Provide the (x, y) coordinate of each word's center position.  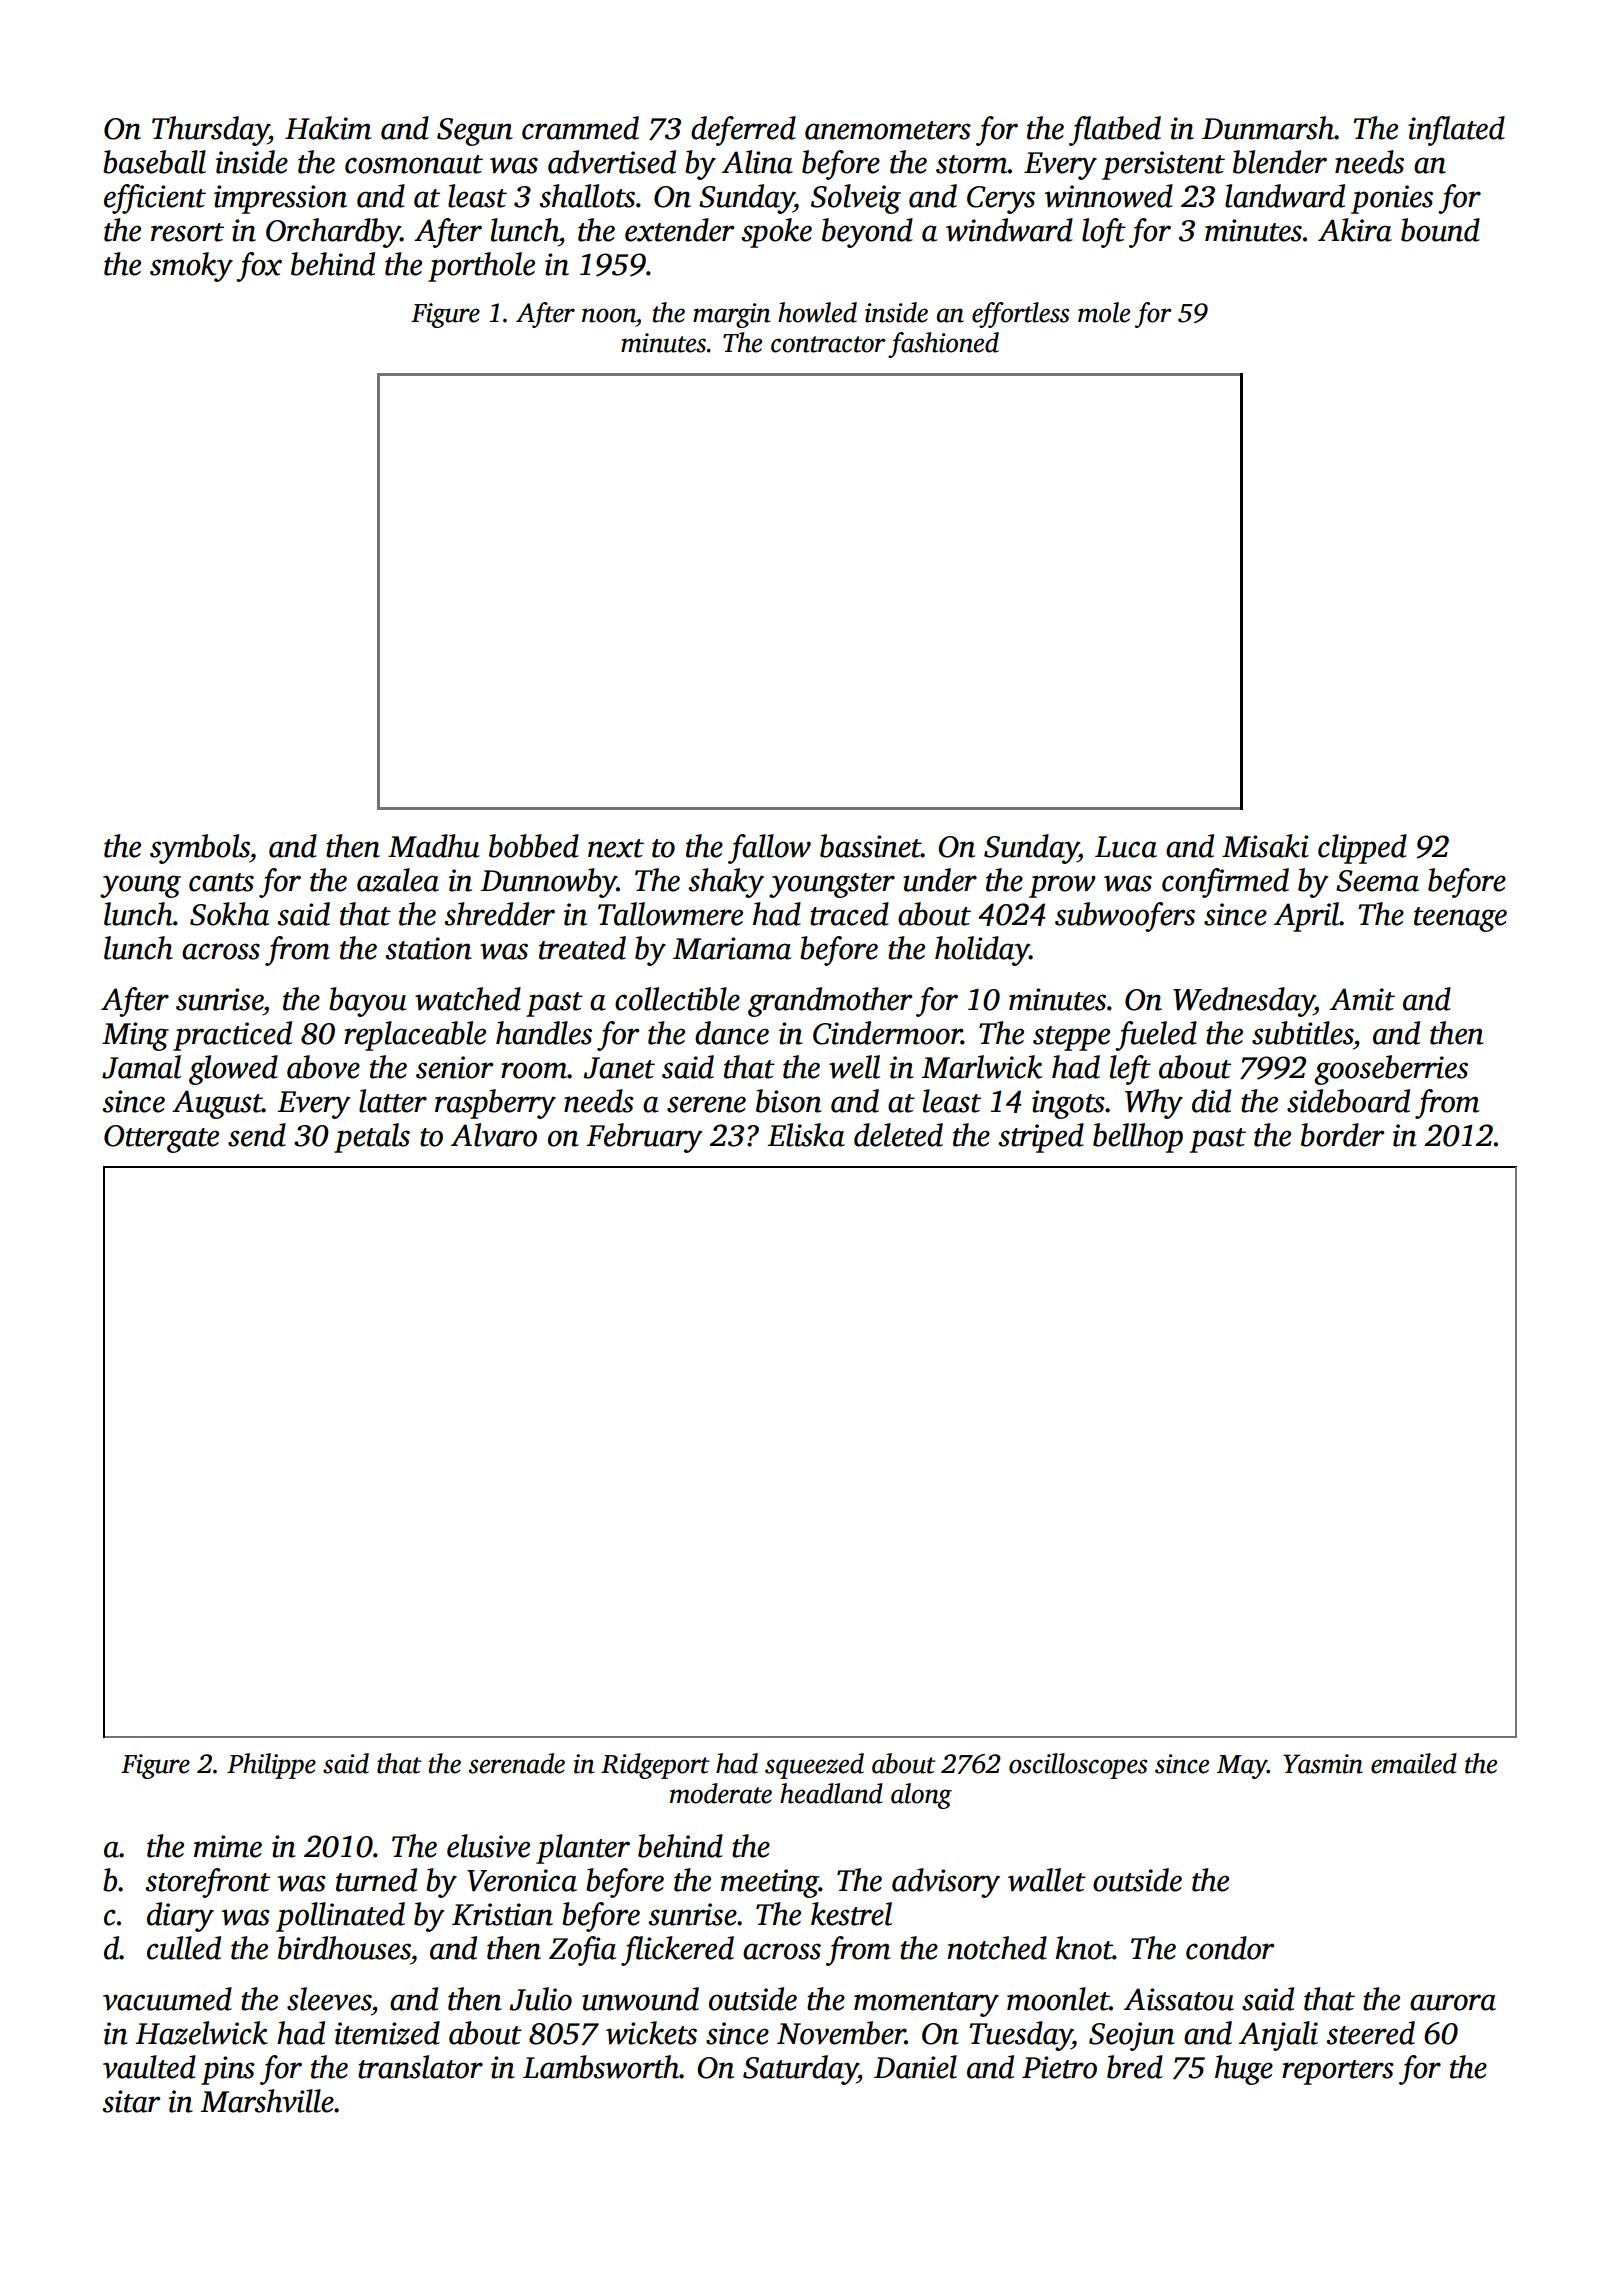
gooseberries (1391, 1070)
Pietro (1059, 2067)
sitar (131, 2101)
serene (706, 1104)
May (1242, 1767)
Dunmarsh (1268, 128)
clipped (1362, 849)
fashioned (943, 345)
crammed (580, 128)
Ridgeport (655, 1766)
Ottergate (161, 1139)
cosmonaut (414, 164)
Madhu (433, 846)
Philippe (271, 1766)
